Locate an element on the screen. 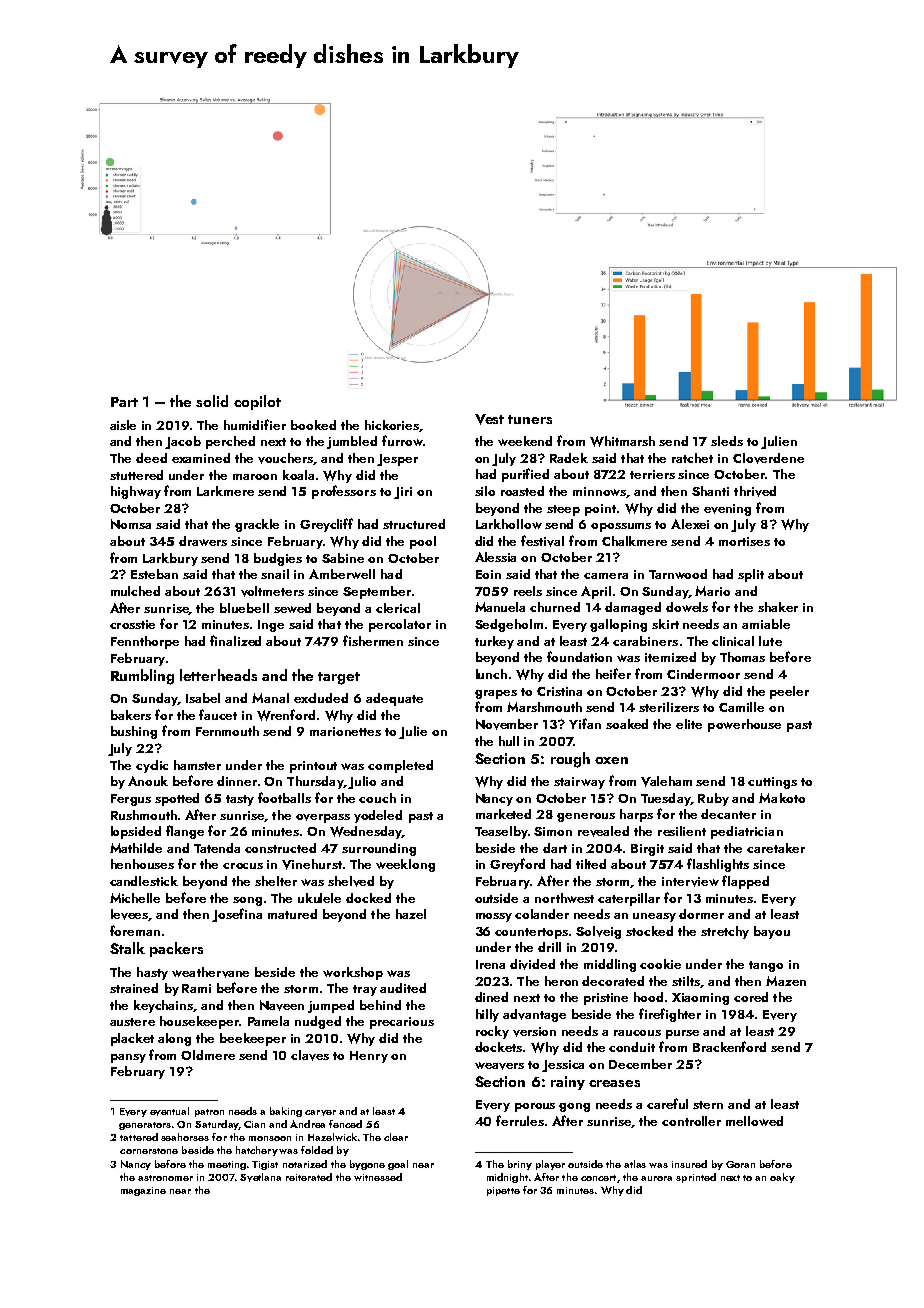 The image size is (924, 1308). pristine is located at coordinates (606, 999).
